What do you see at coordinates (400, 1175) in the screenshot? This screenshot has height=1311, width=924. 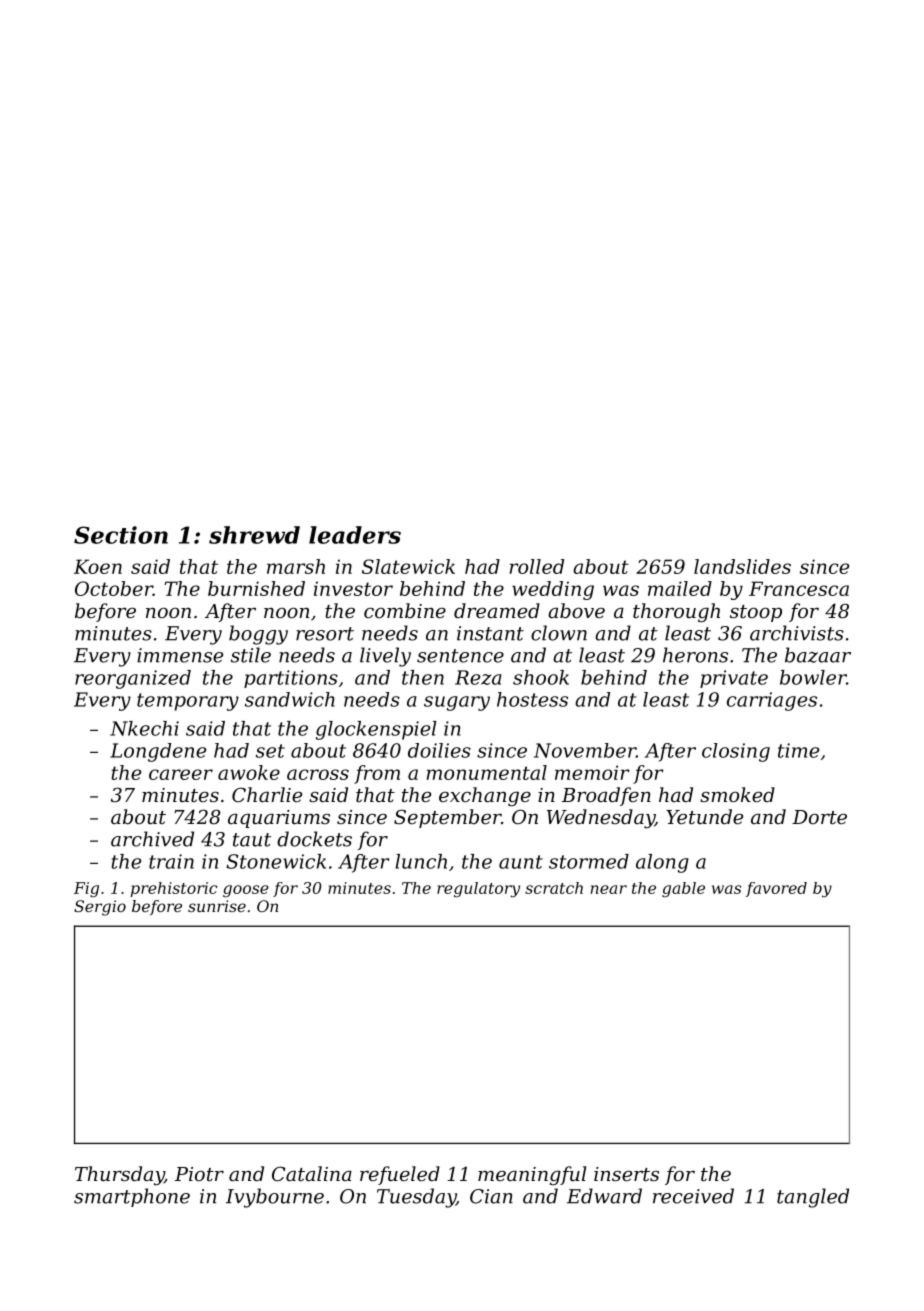 I see `refueled` at bounding box center [400, 1175].
